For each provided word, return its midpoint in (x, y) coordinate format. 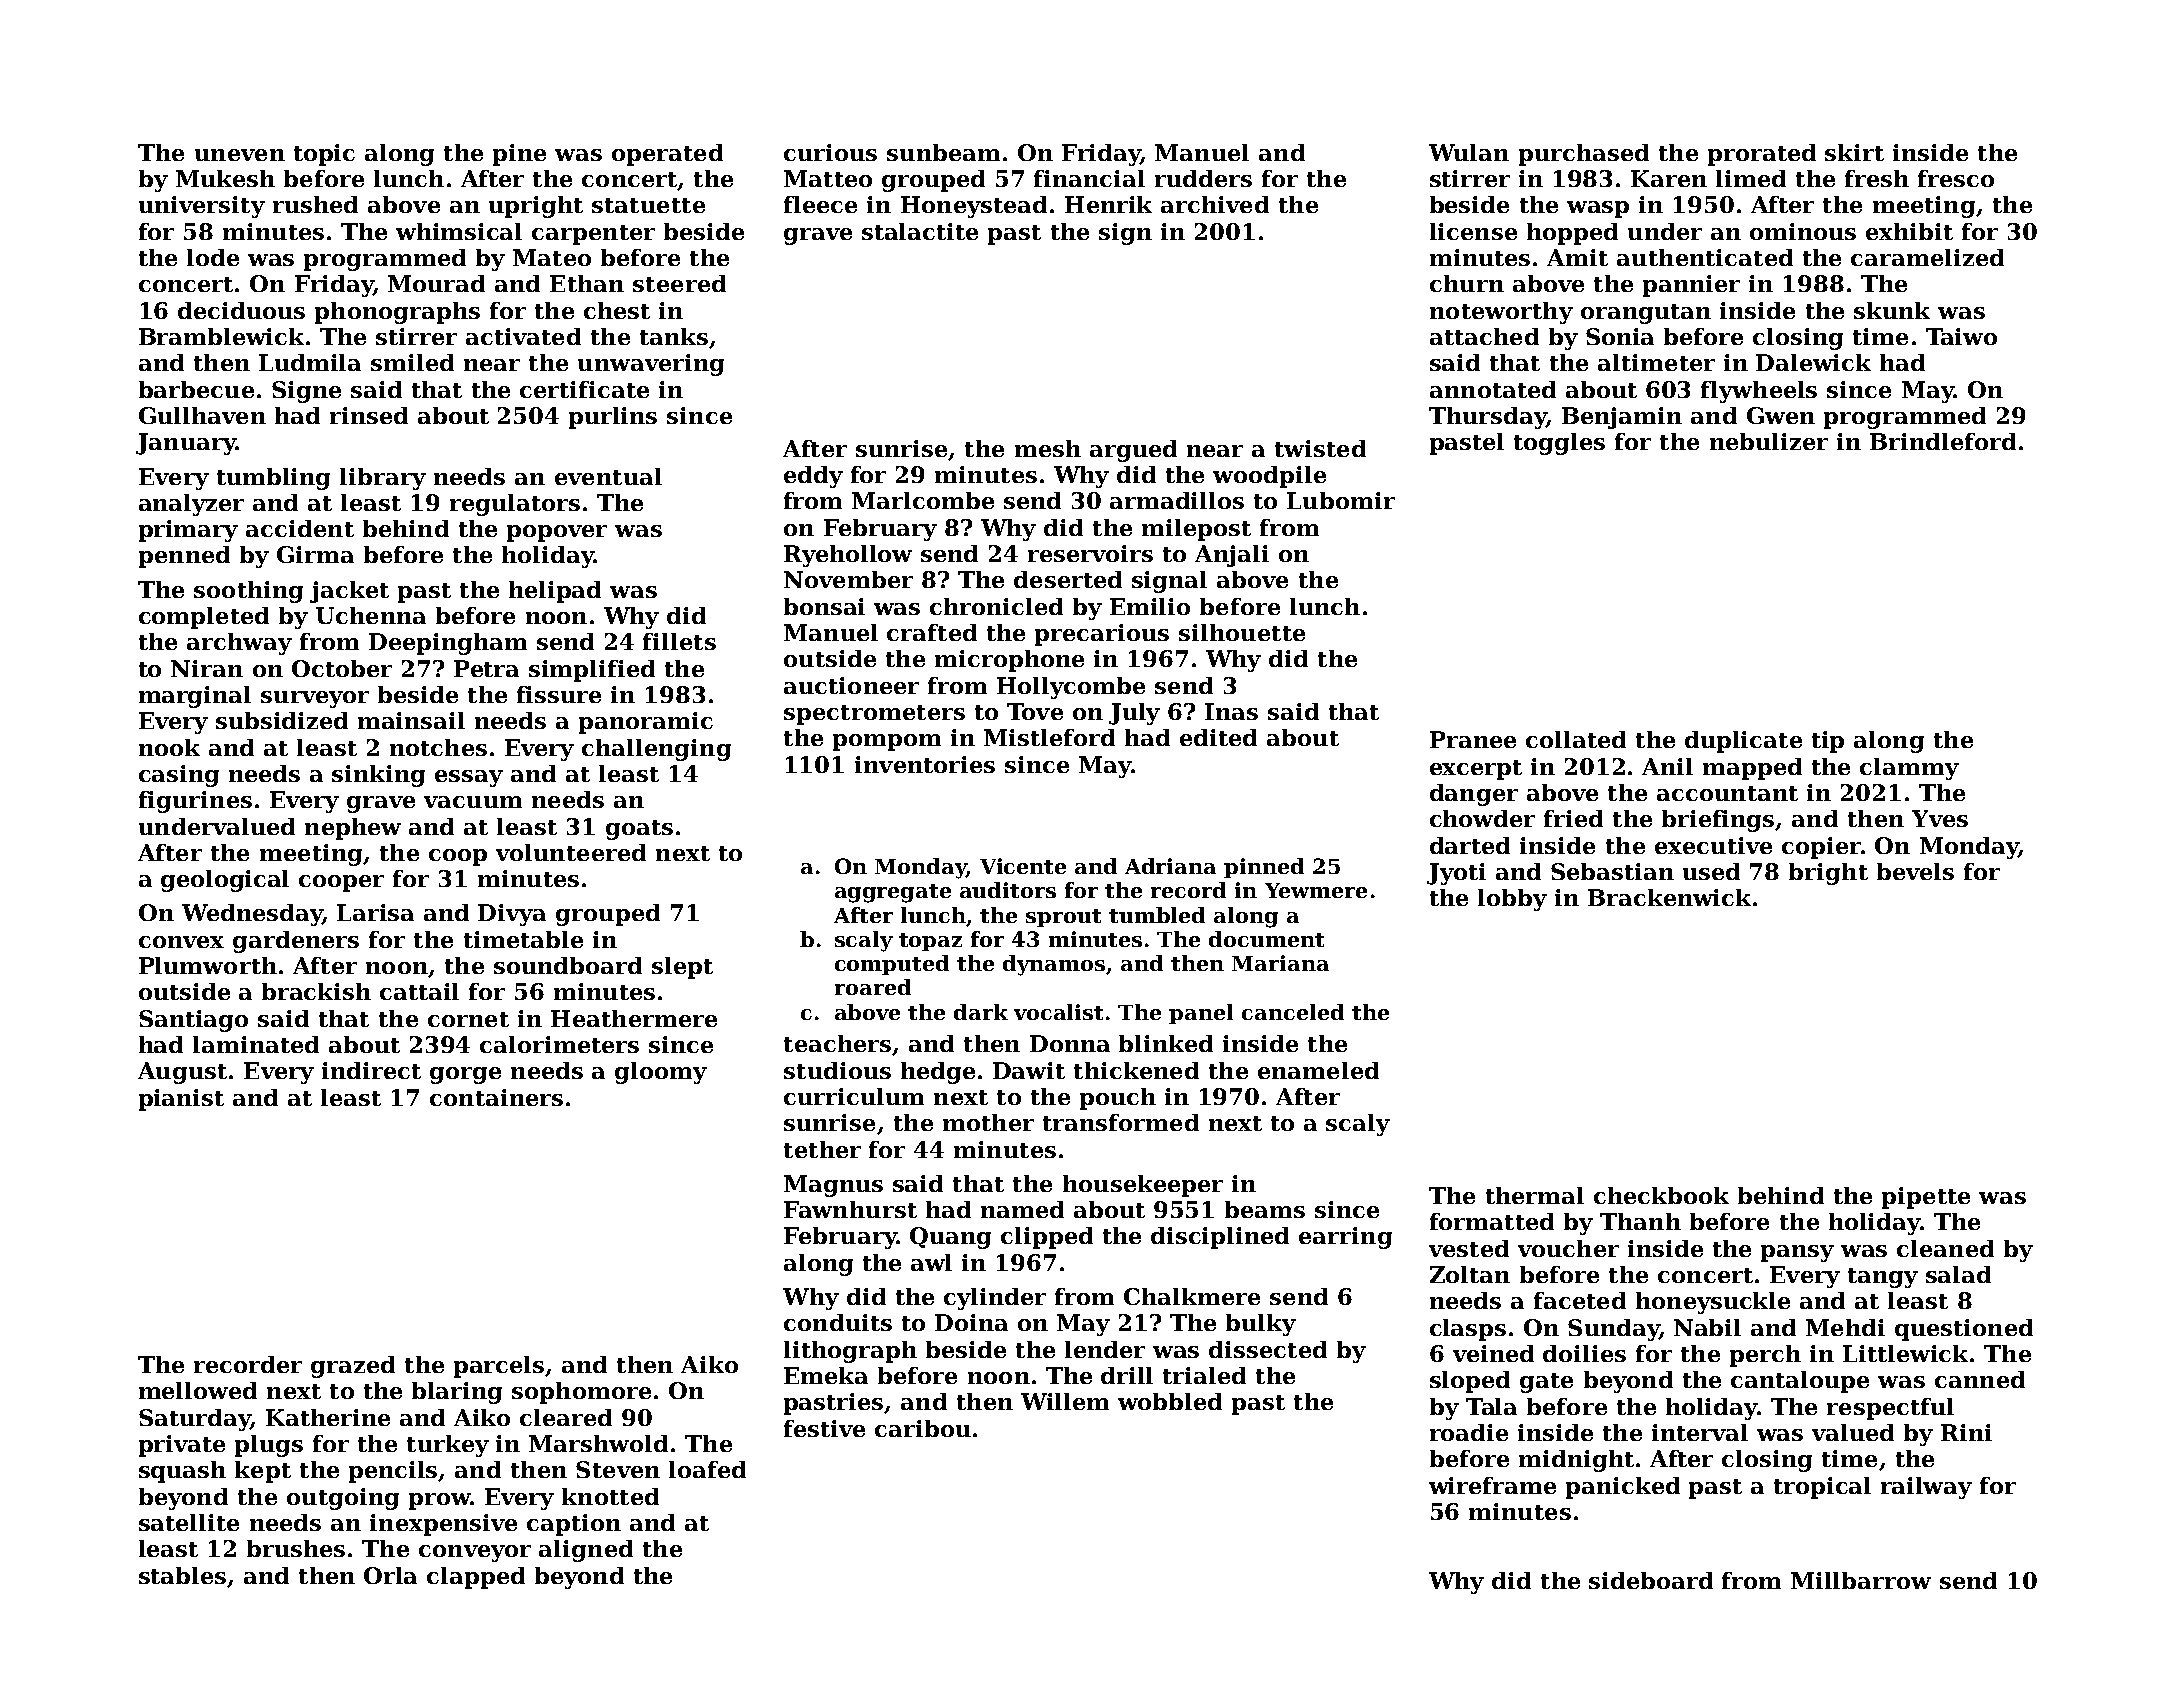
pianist (181, 1100)
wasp (1598, 209)
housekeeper (1143, 1186)
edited (1218, 737)
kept (263, 1472)
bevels (1915, 871)
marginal (195, 697)
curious (830, 152)
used (1711, 871)
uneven (240, 155)
